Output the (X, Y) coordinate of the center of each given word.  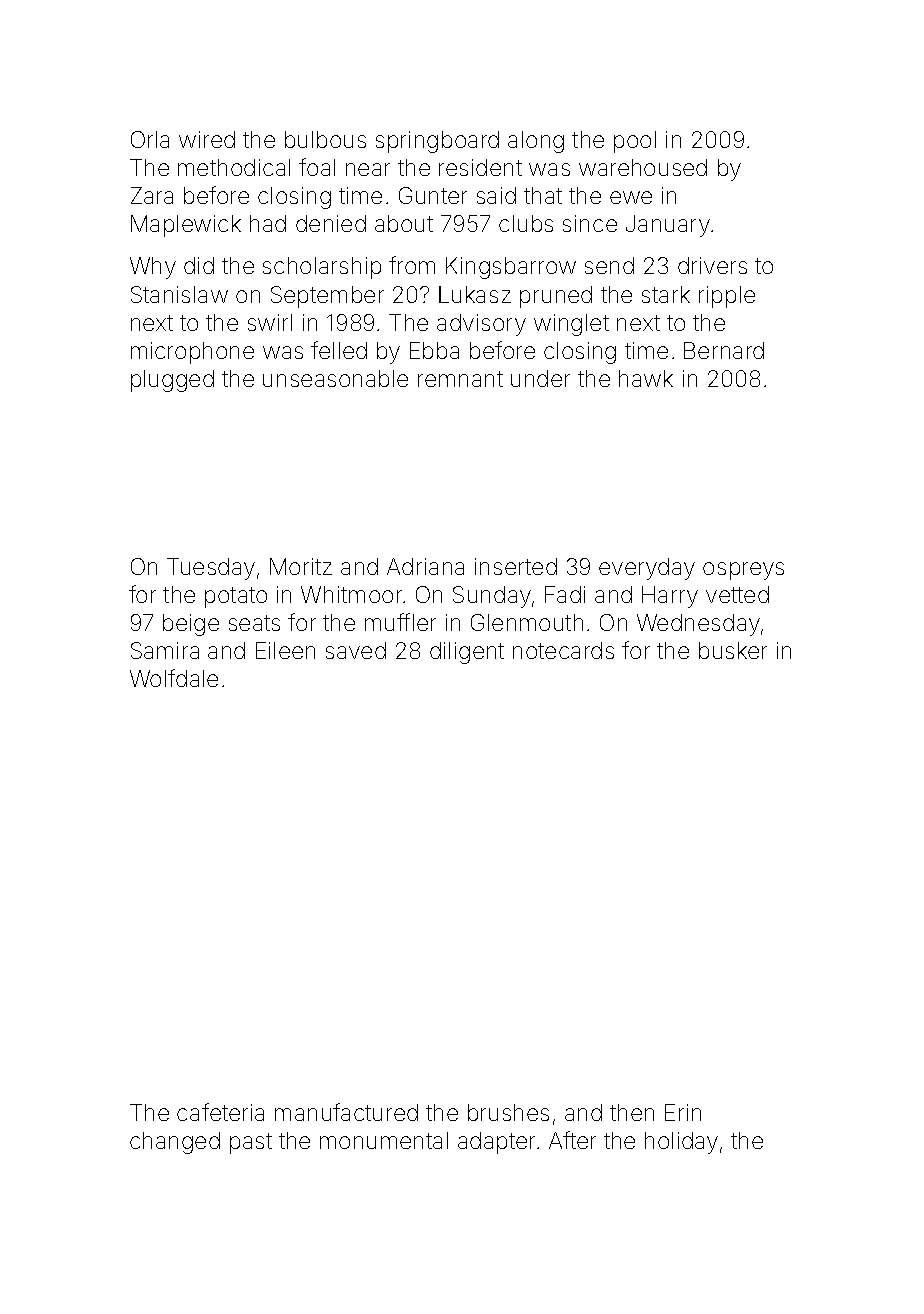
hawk (646, 378)
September (327, 297)
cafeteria (220, 1112)
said (496, 195)
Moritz (301, 566)
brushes (508, 1112)
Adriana (425, 566)
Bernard (724, 350)
